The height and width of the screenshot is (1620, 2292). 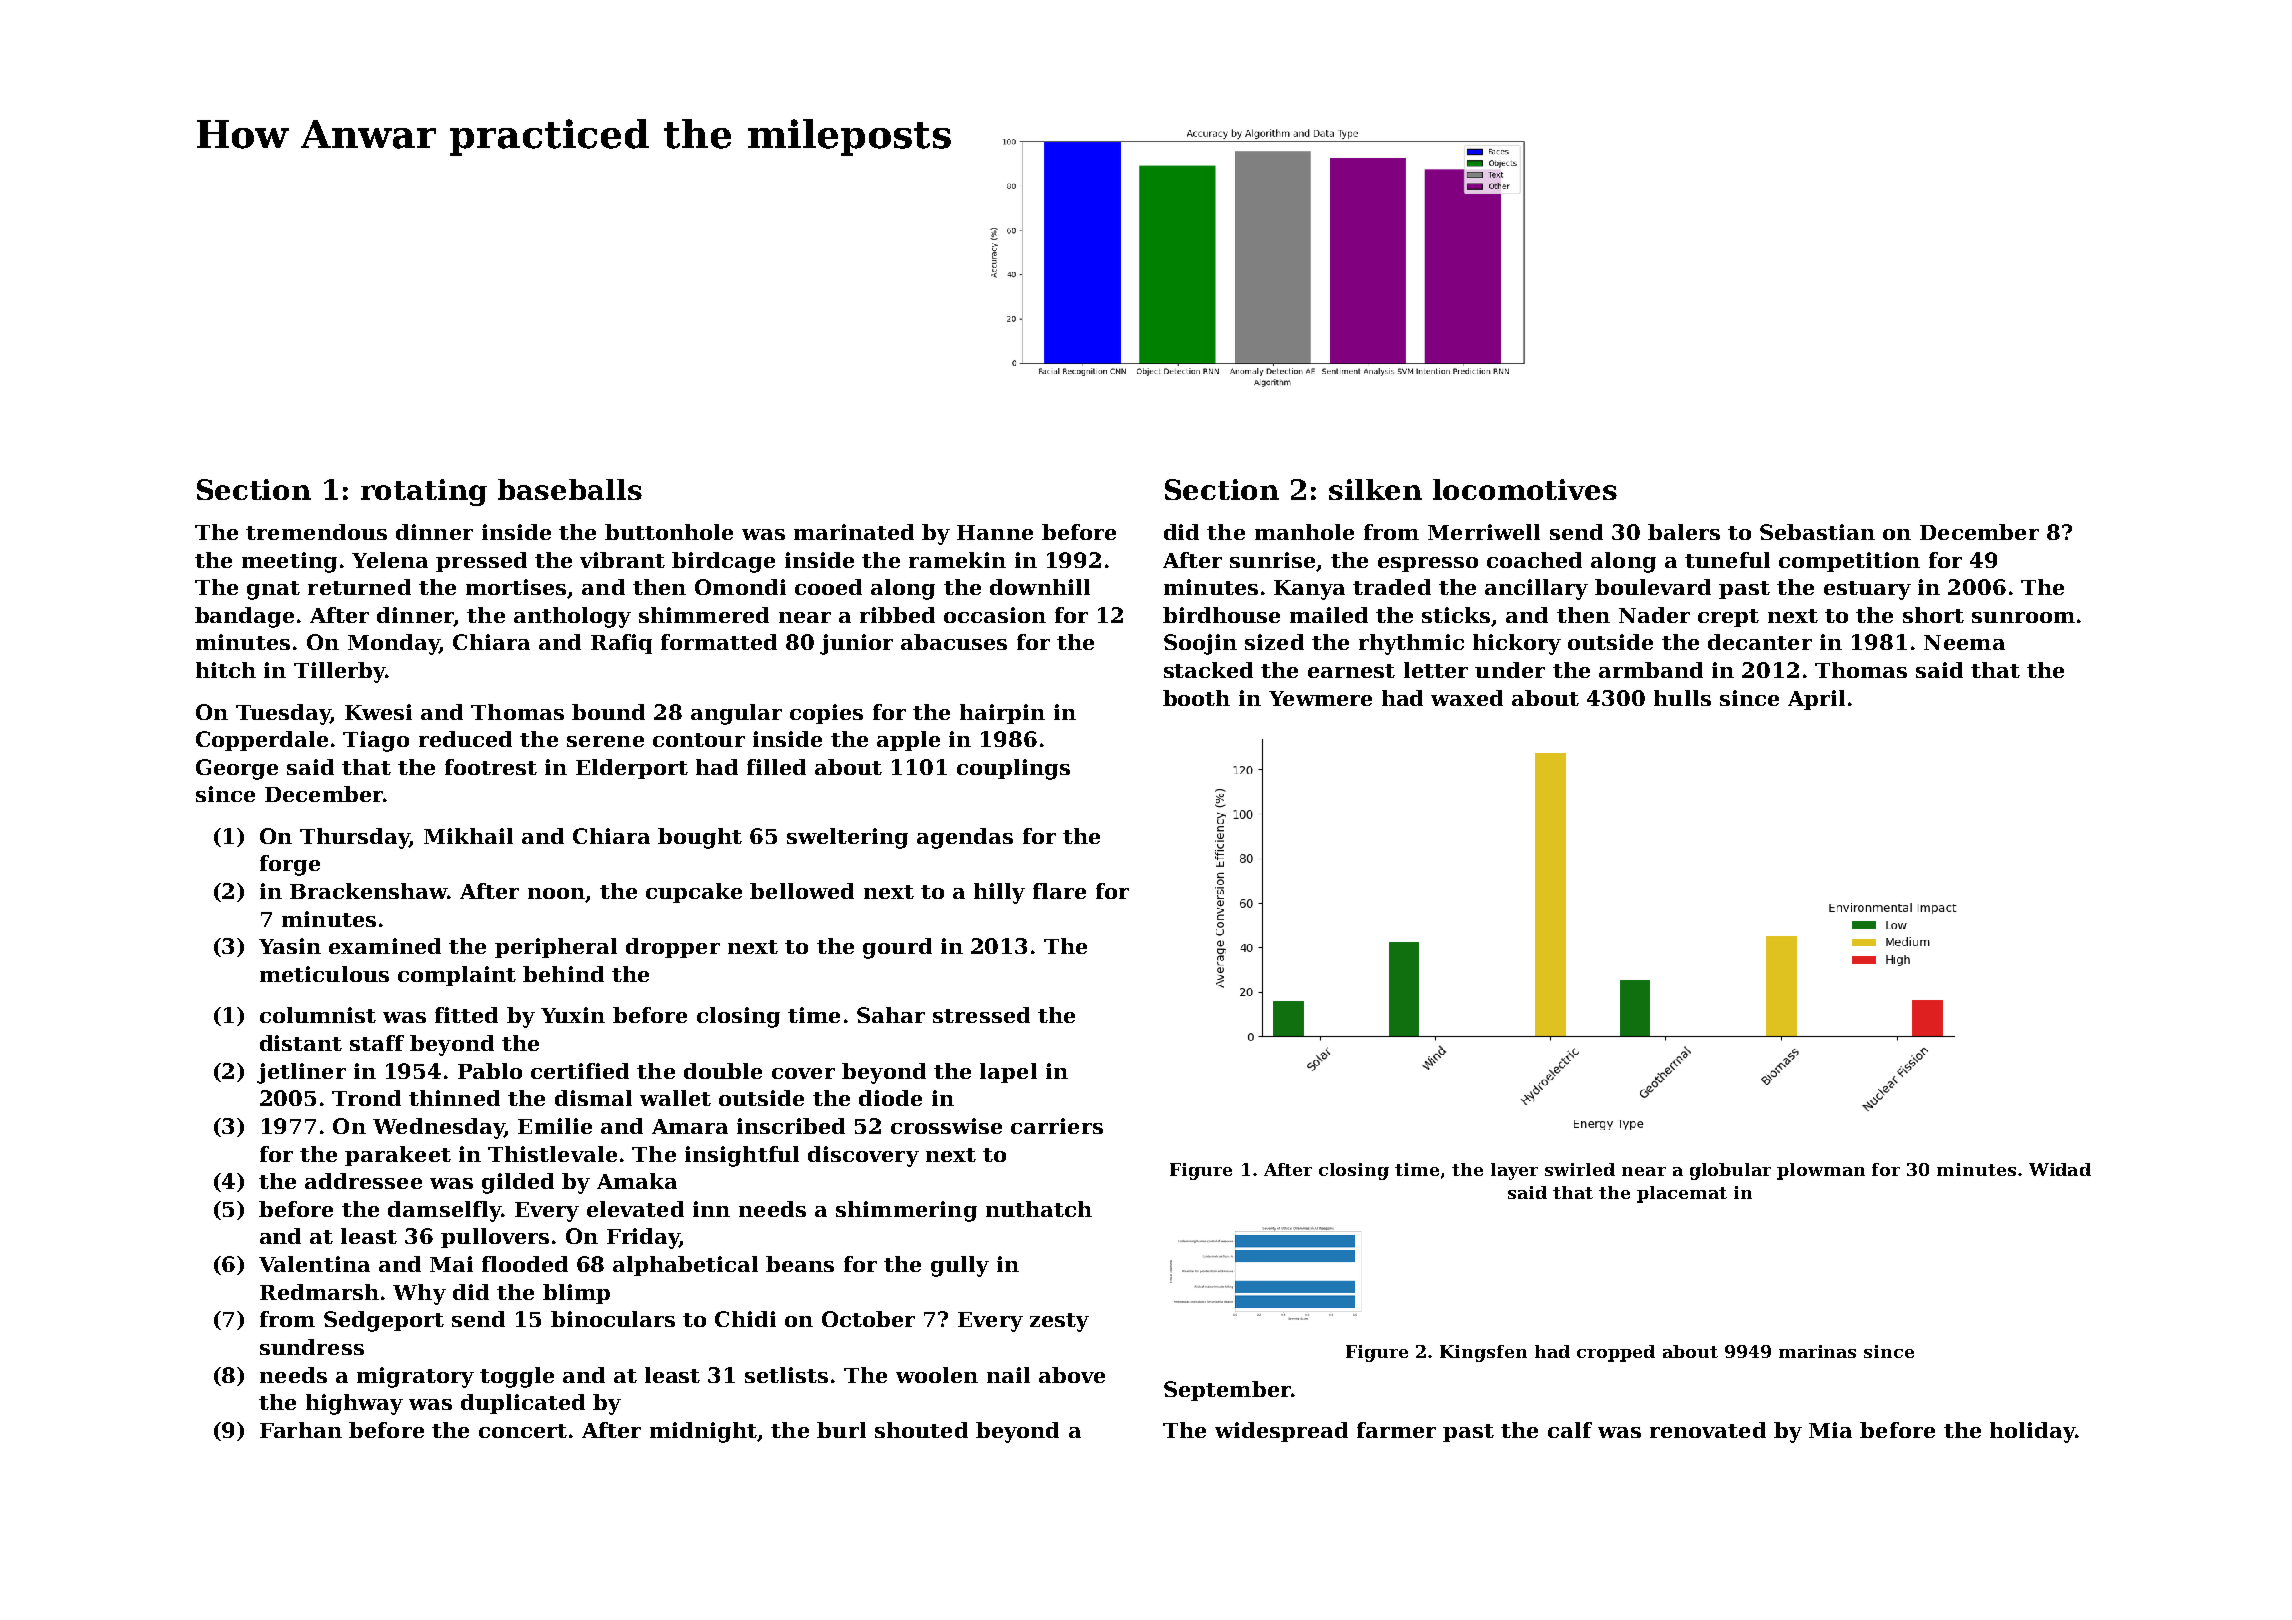 What do you see at coordinates (1580, 1169) in the screenshot?
I see `swirled` at bounding box center [1580, 1169].
